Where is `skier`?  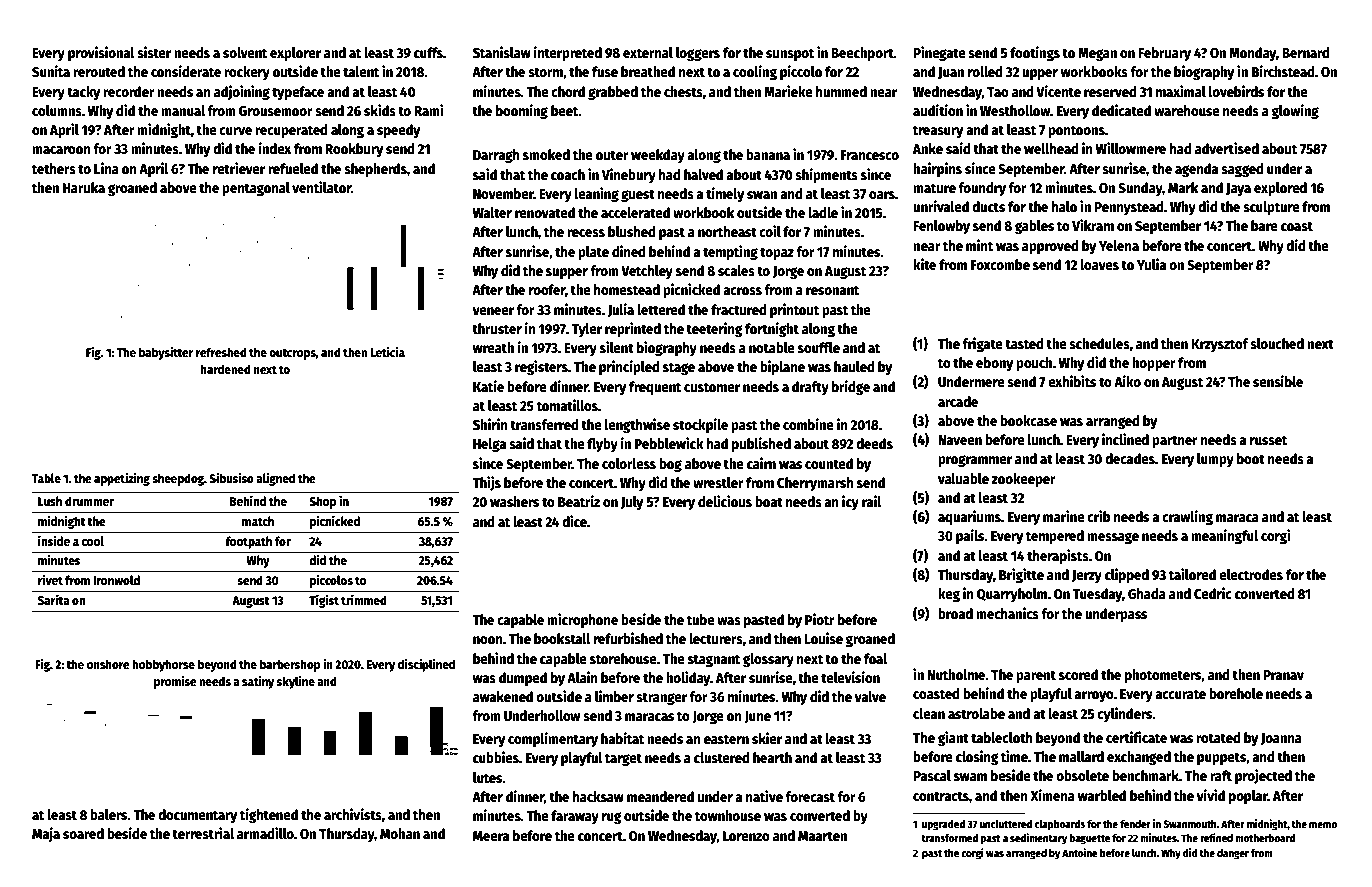
skier is located at coordinates (767, 738).
